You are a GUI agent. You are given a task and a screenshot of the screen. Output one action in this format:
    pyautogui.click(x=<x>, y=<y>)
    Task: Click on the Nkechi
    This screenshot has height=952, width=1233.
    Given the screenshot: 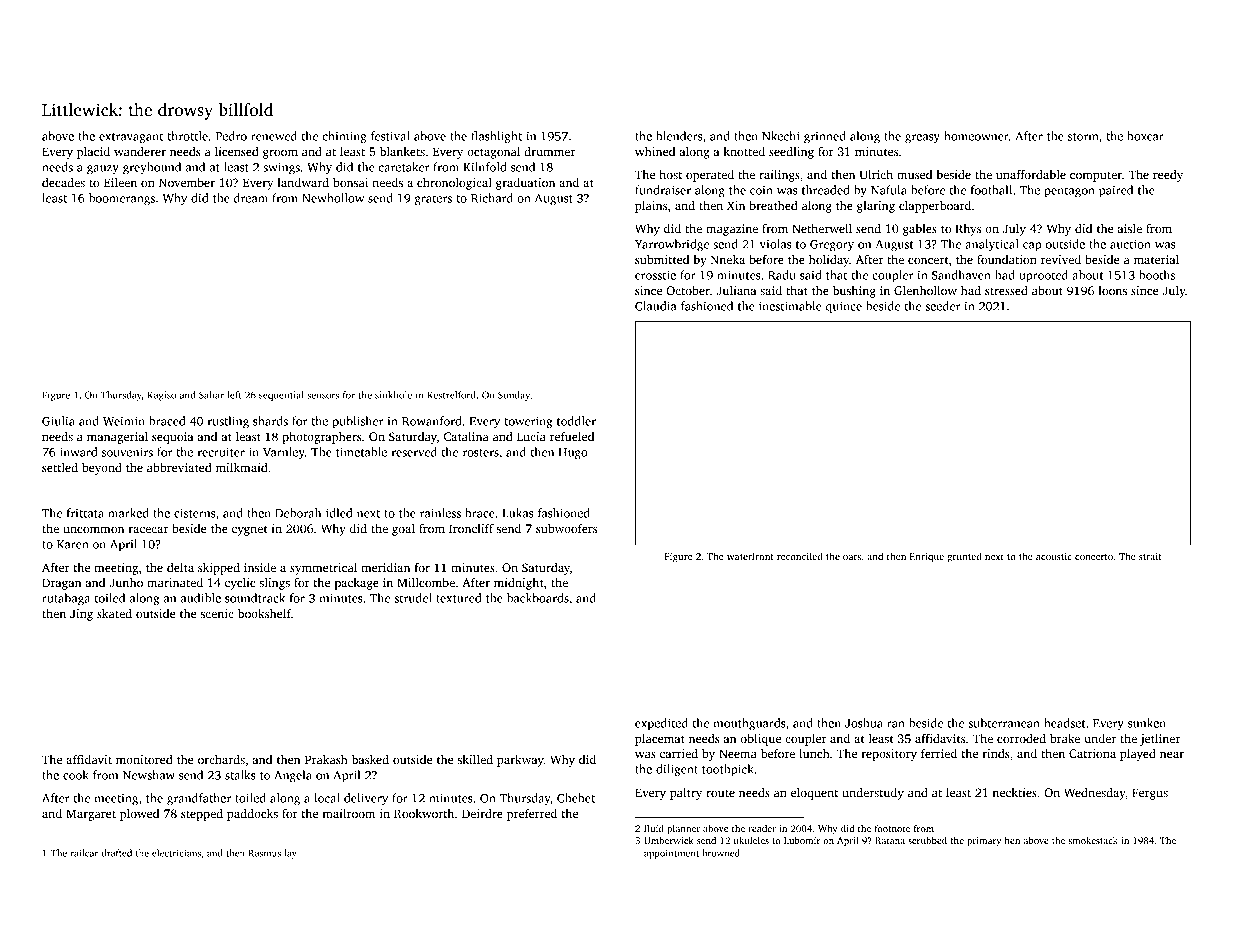 What is the action you would take?
    pyautogui.click(x=781, y=136)
